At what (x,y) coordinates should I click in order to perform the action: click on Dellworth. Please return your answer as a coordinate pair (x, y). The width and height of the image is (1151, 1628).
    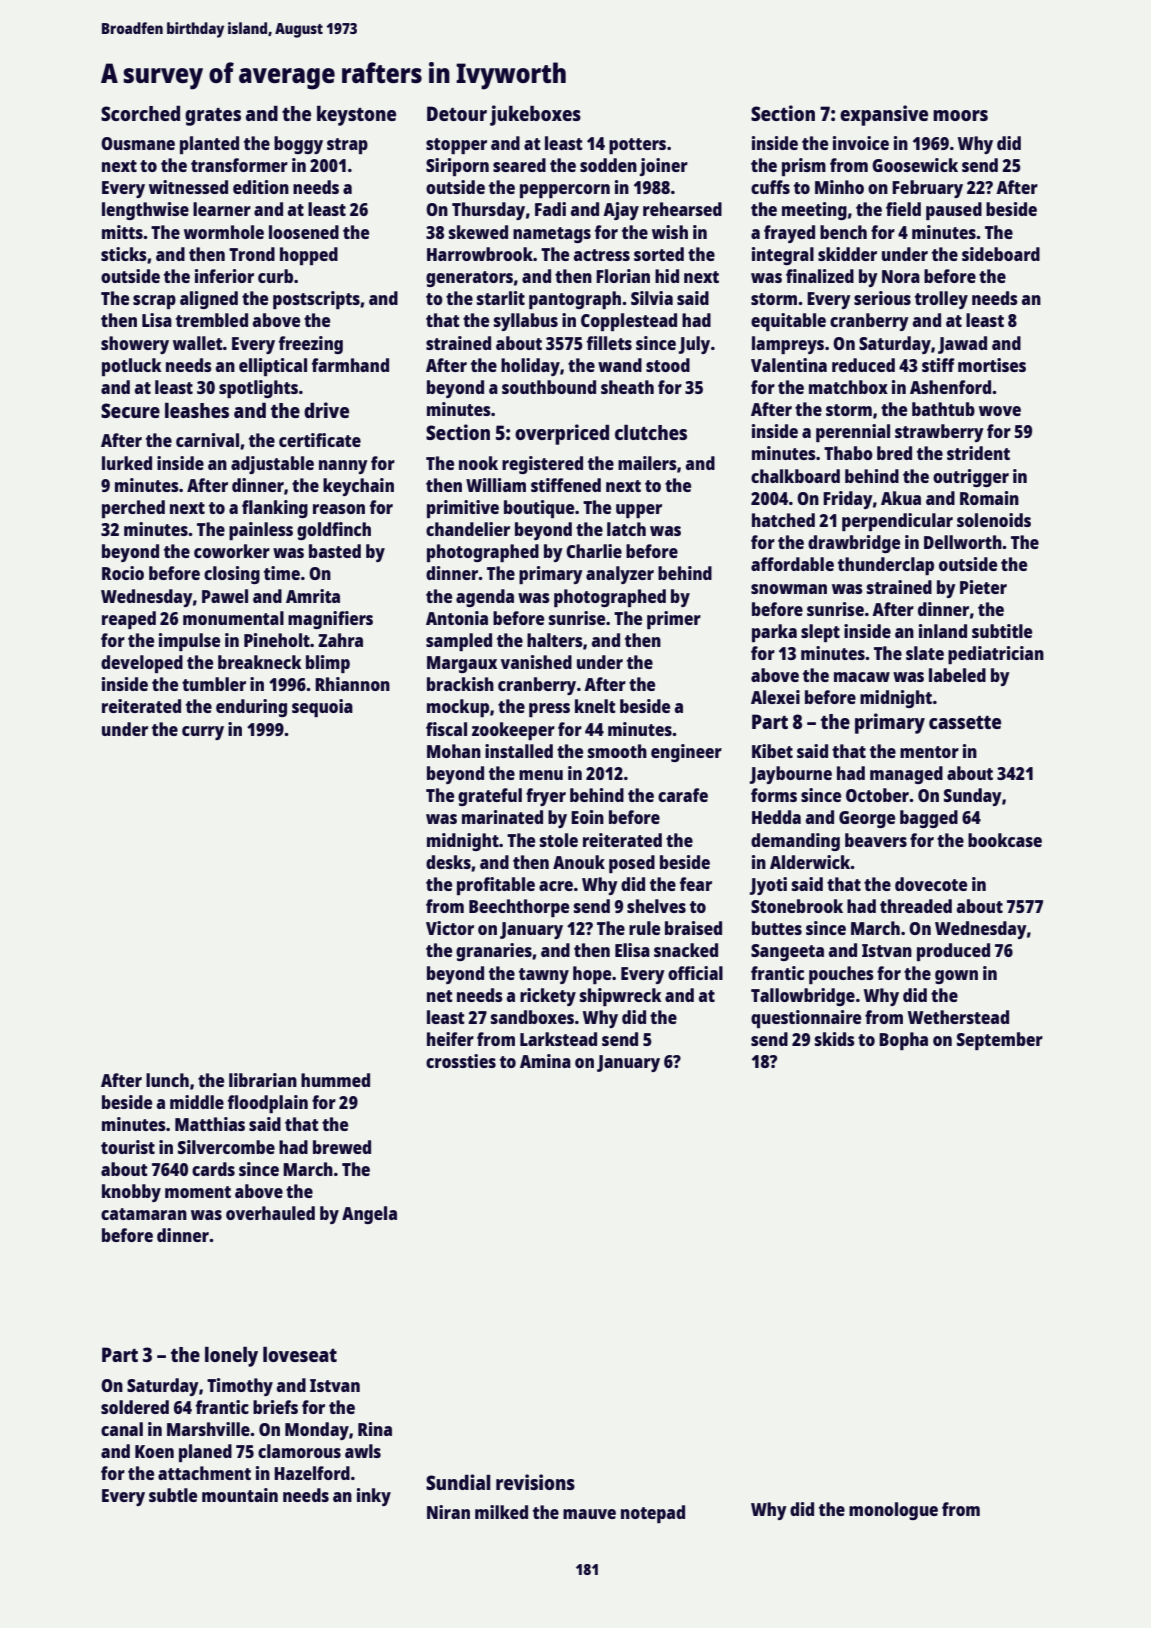
    Looking at the image, I should click on (963, 542).
